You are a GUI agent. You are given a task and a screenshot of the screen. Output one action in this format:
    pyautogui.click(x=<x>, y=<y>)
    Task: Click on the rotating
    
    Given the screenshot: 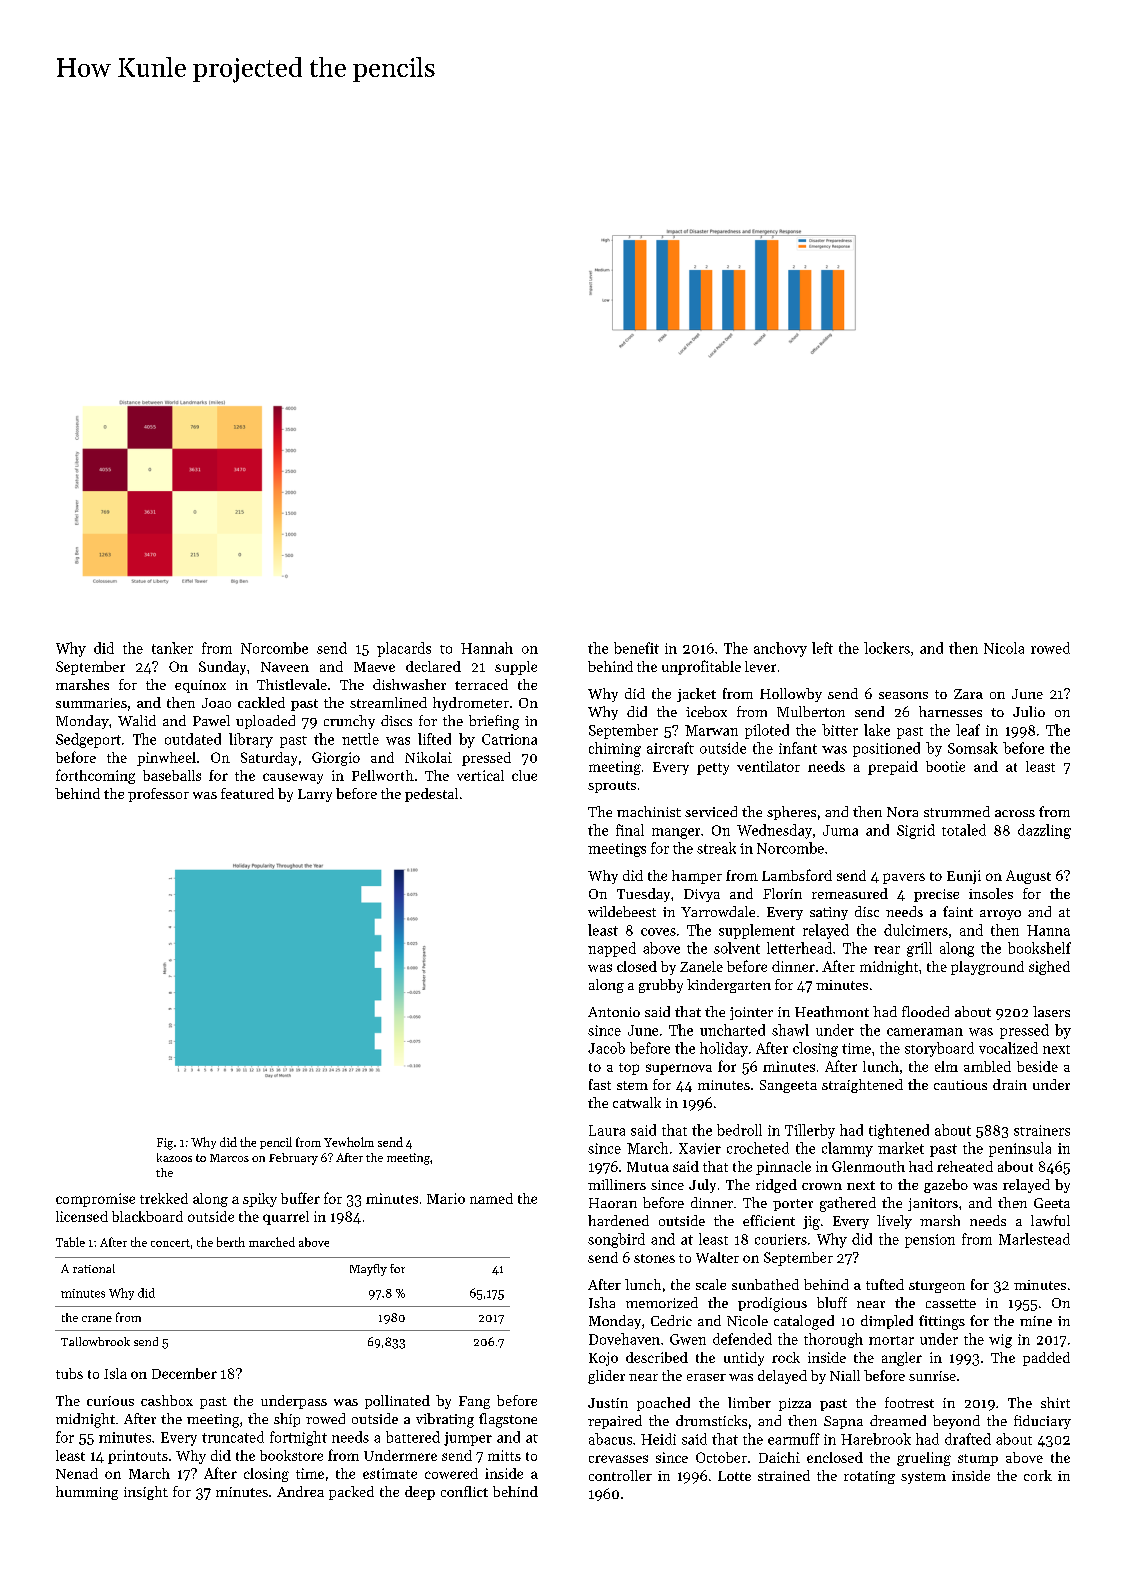 What is the action you would take?
    pyautogui.click(x=869, y=1477)
